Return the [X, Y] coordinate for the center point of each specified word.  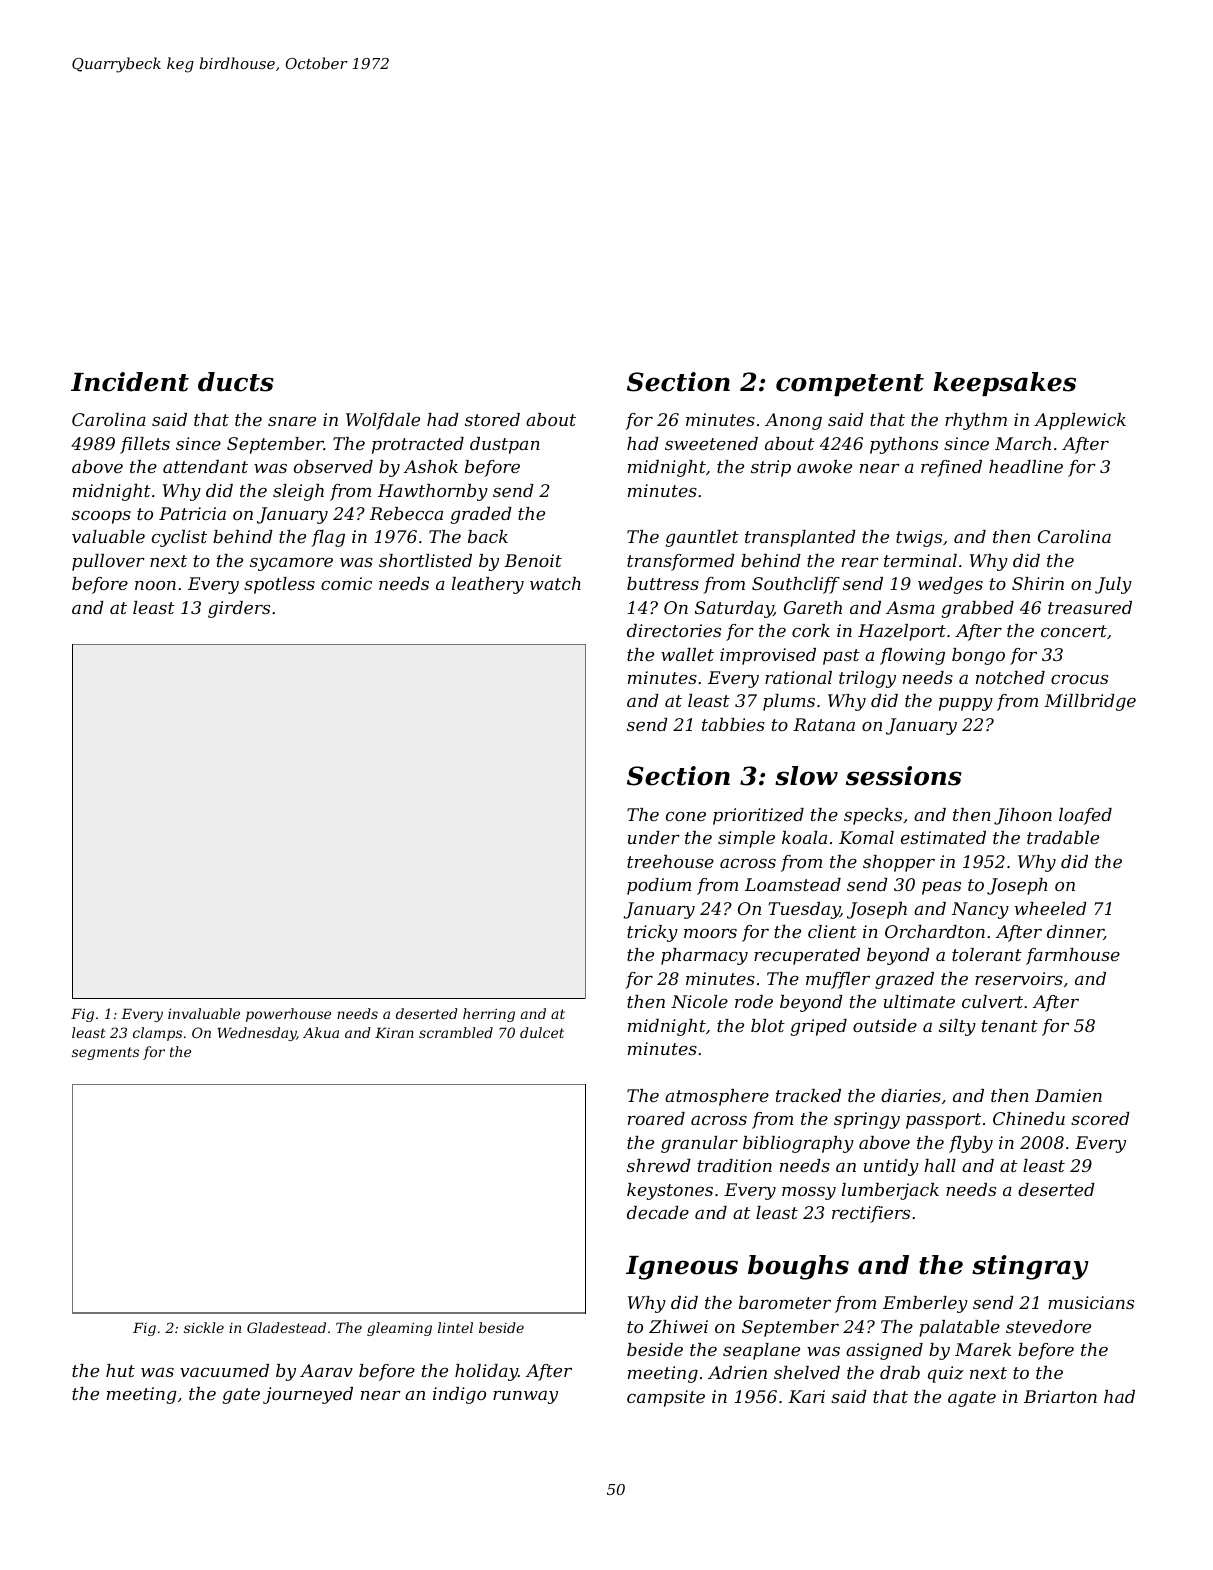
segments [105, 1053]
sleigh [298, 492]
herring [489, 1015]
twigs [919, 538]
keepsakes [1004, 384]
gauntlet [702, 538]
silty [957, 1027]
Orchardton [935, 931]
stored [492, 419]
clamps [157, 1034]
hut [120, 1370]
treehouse [670, 861]
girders [239, 609]
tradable [1063, 837]
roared [656, 1118]
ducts [236, 382]
